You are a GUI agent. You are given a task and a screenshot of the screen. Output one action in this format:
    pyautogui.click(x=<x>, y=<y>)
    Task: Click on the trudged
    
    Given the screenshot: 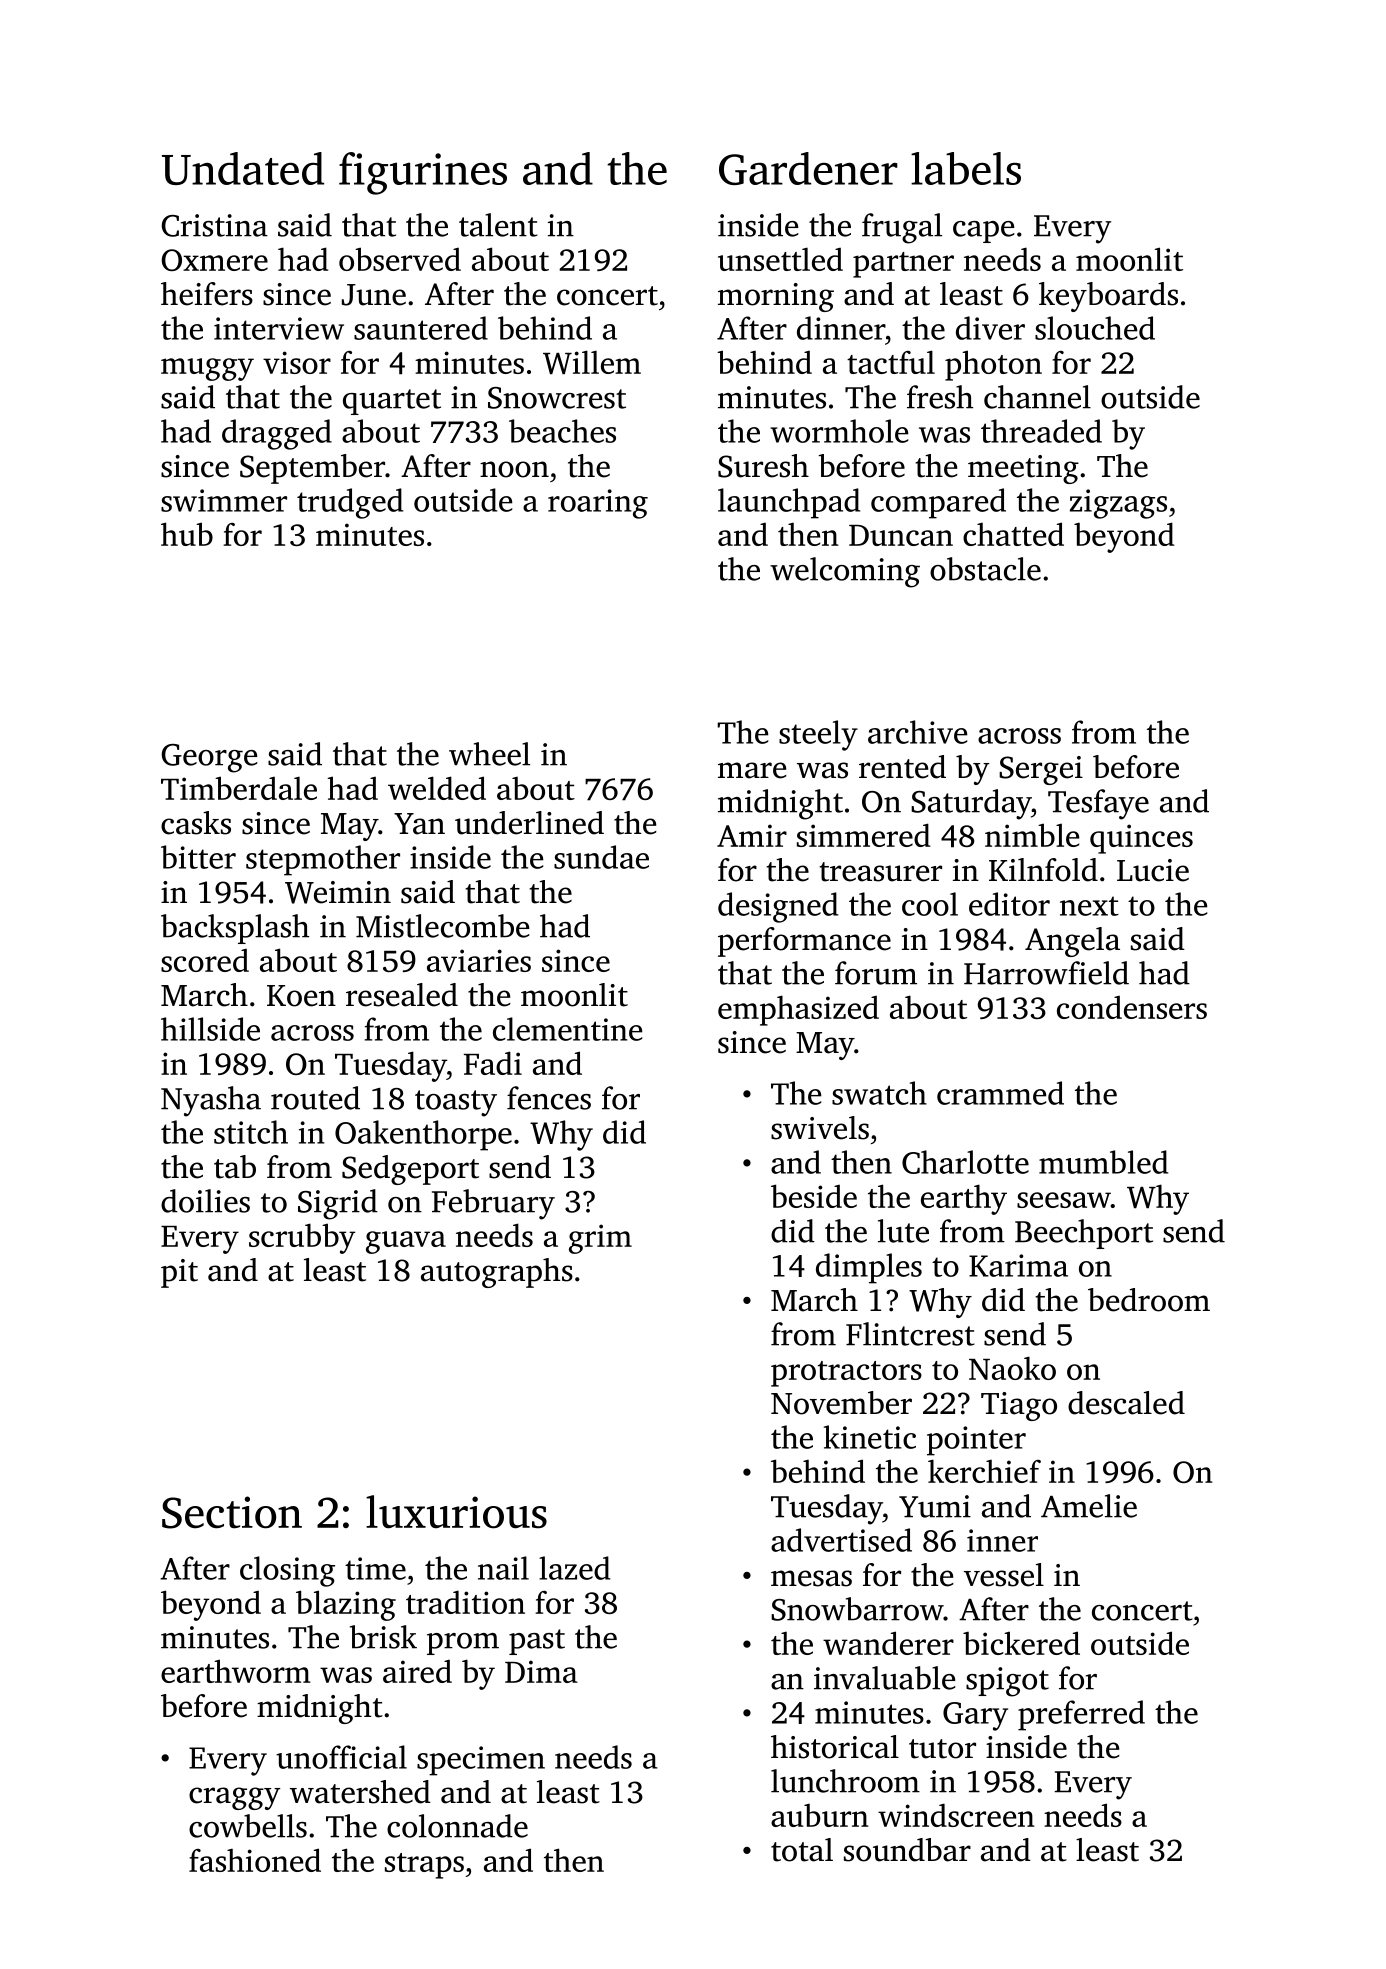 What is the action you would take?
    pyautogui.click(x=350, y=503)
